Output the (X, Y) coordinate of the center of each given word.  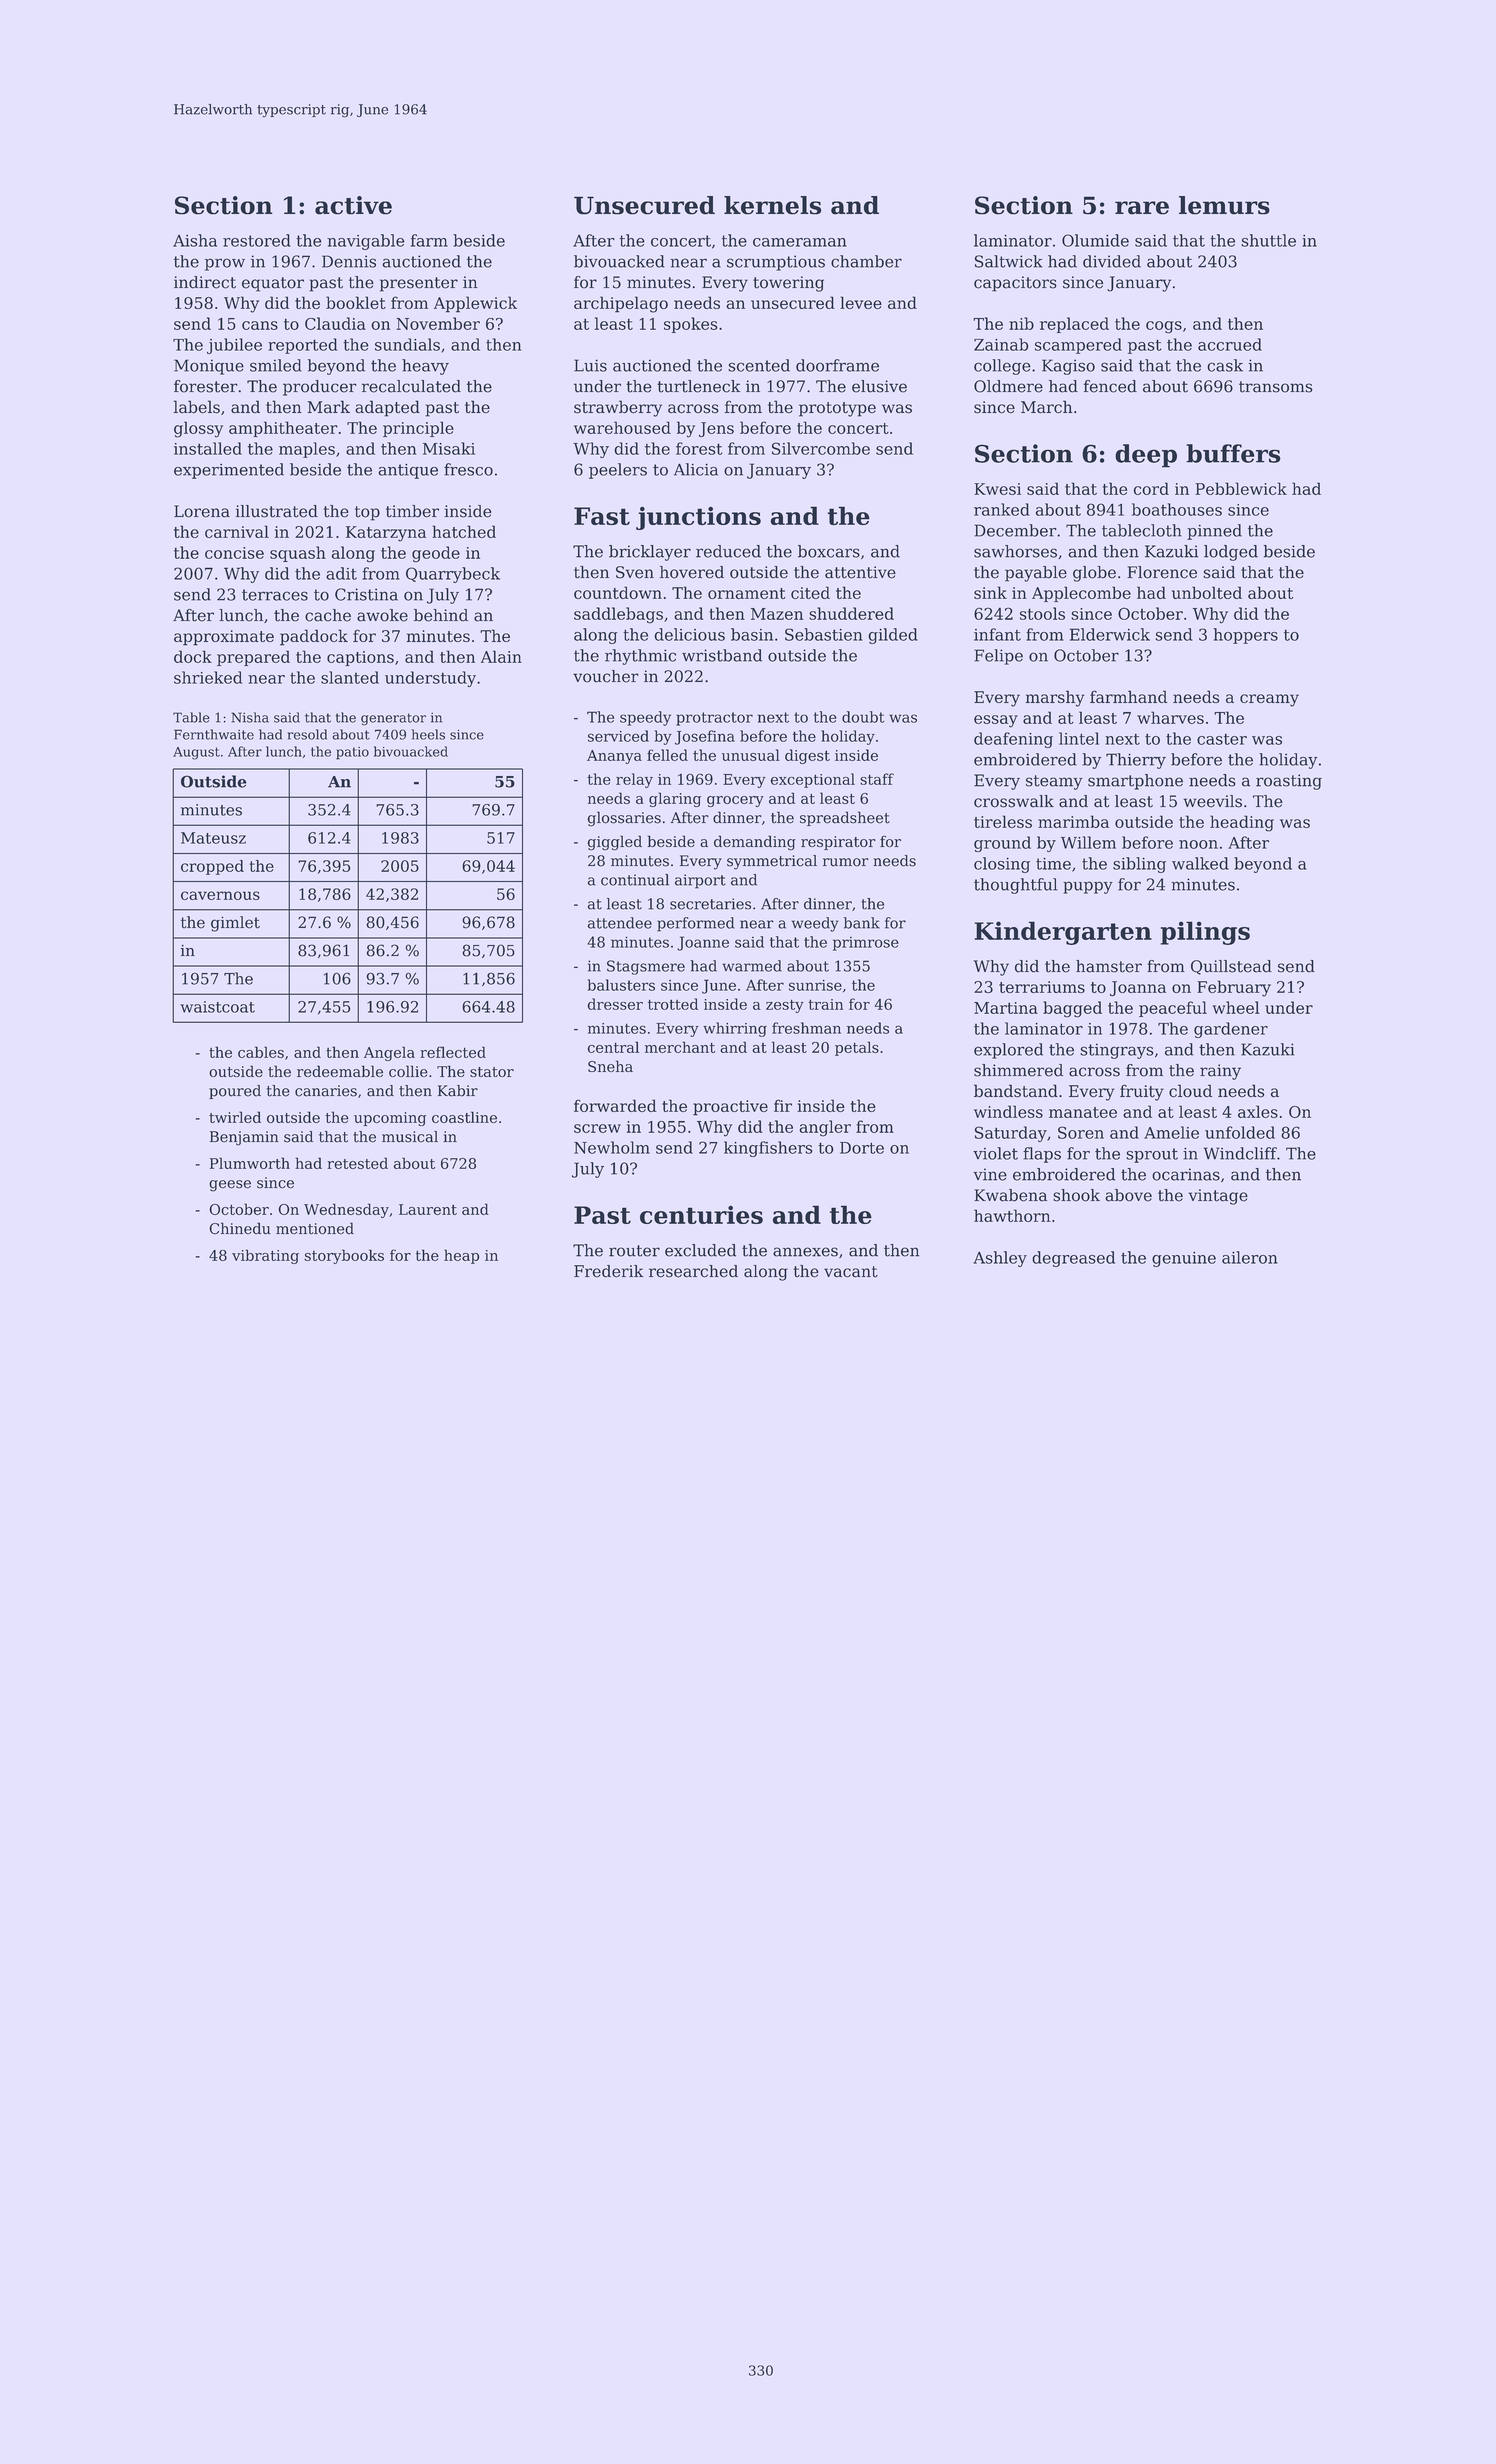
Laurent (428, 1209)
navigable (366, 242)
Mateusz (213, 838)
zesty (785, 1006)
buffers (1233, 453)
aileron (1250, 1257)
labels (197, 407)
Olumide (1095, 240)
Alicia (696, 469)
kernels (773, 205)
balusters (621, 985)
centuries (701, 1214)
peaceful (1173, 1009)
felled (667, 755)
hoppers (1246, 636)
